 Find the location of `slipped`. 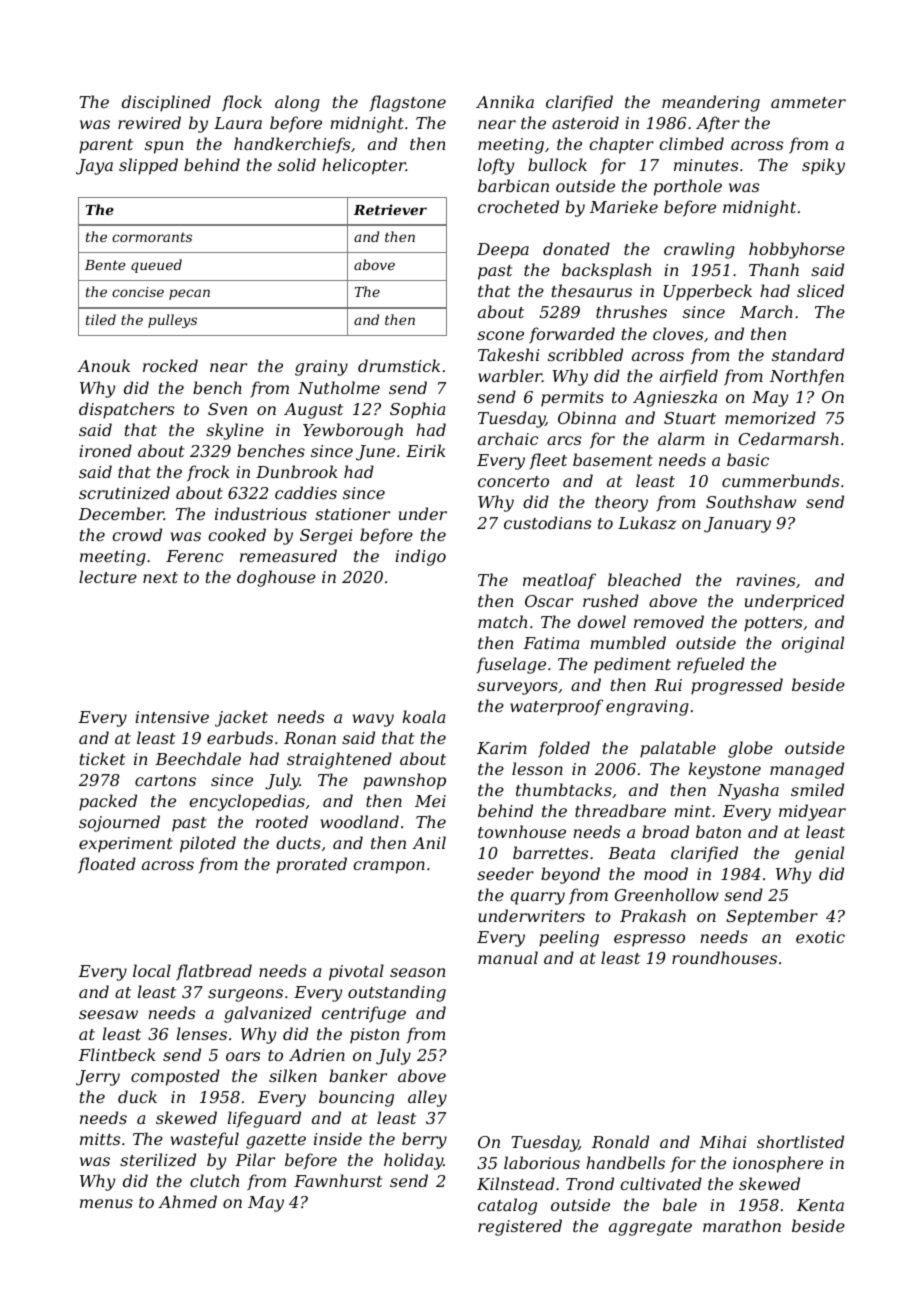

slipped is located at coordinates (148, 166).
